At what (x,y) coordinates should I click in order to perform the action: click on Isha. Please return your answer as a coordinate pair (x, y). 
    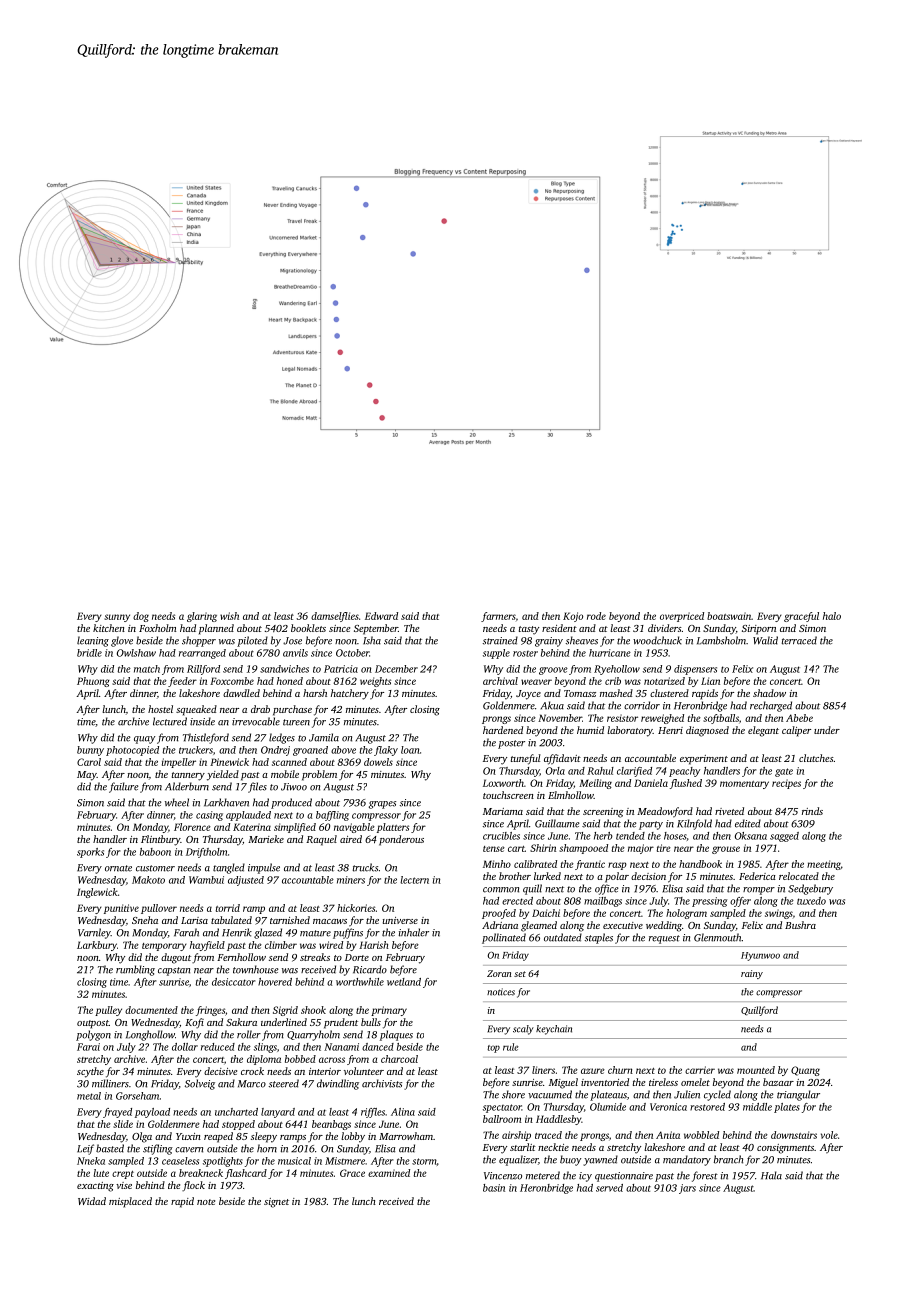
    Looking at the image, I should click on (372, 640).
